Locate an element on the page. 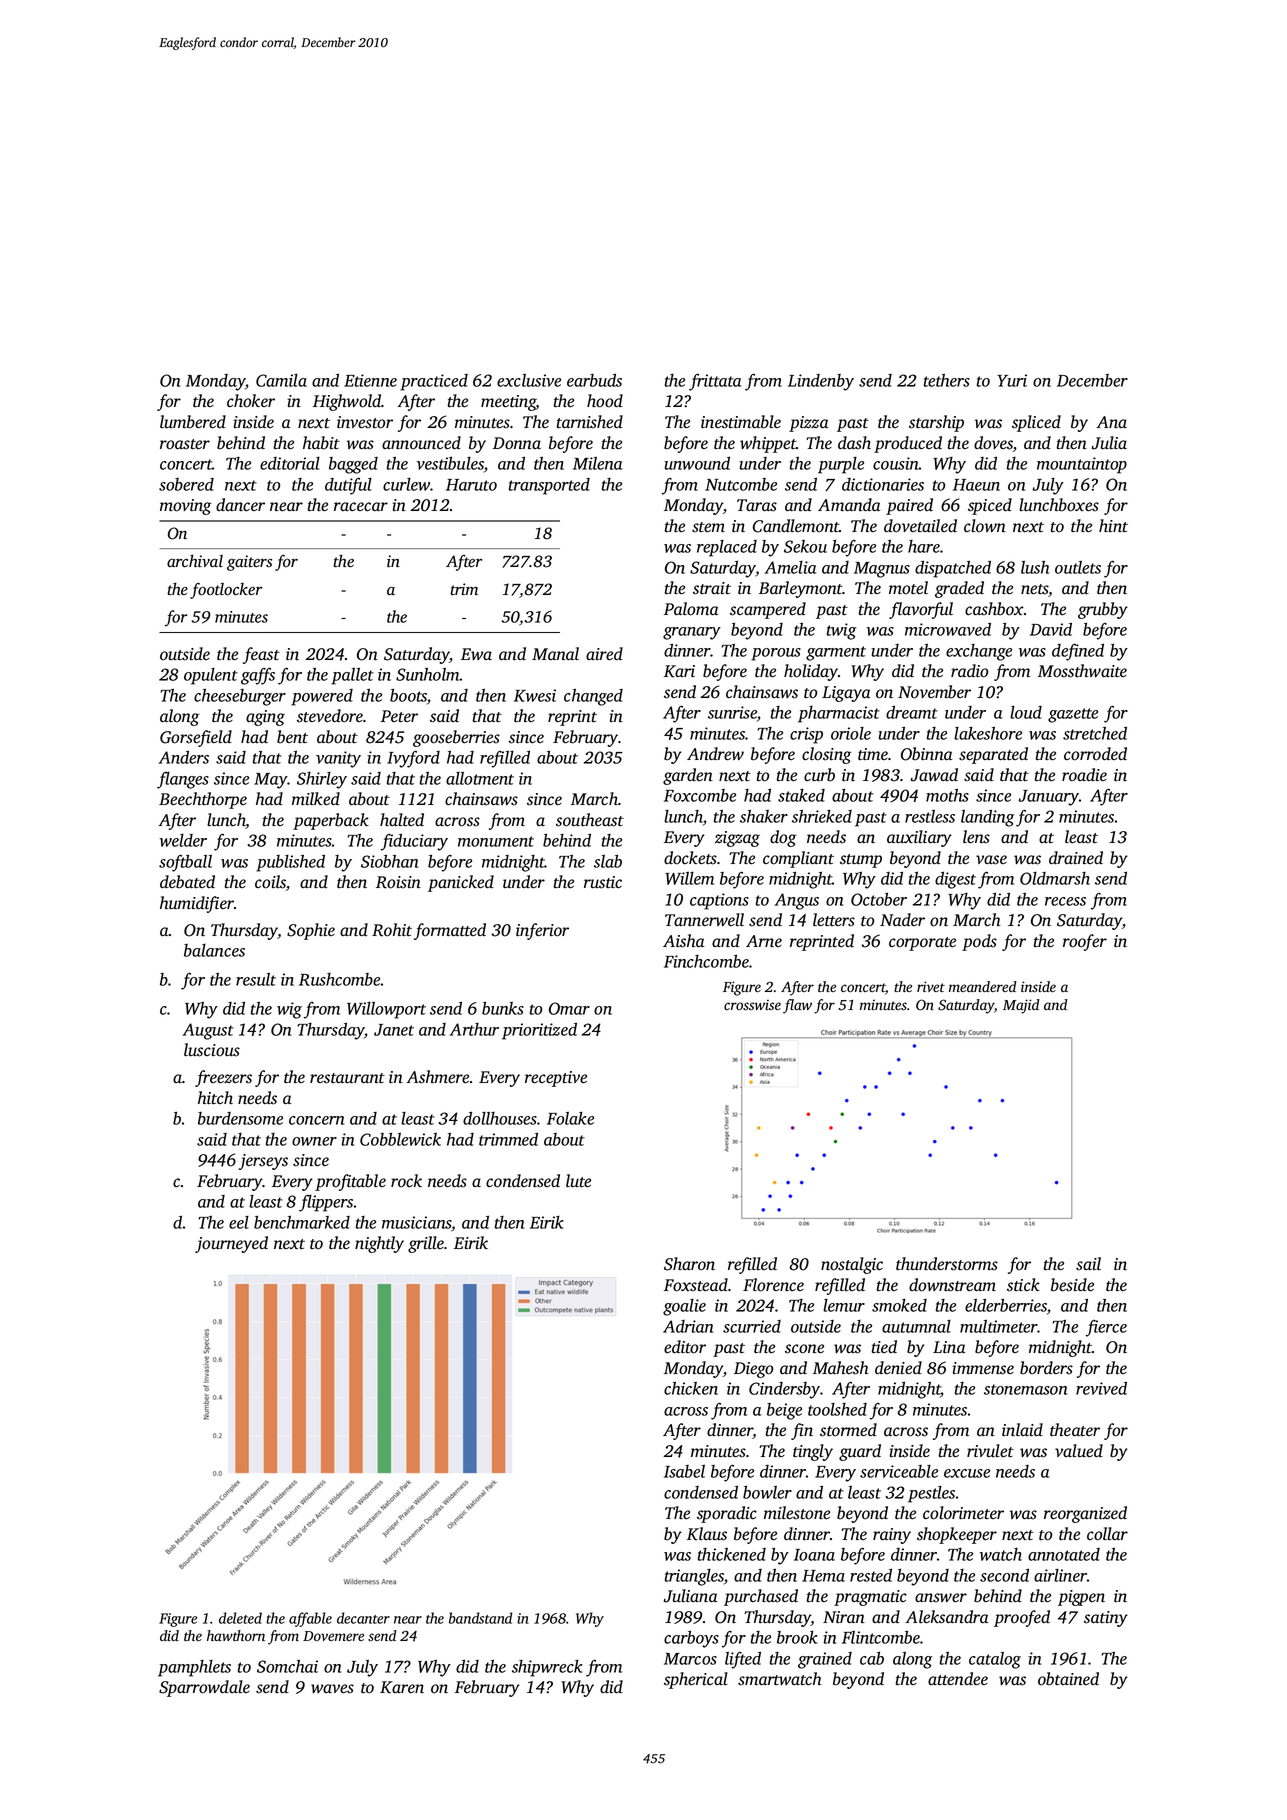 The height and width of the document is (1820, 1287). Sharon is located at coordinates (689, 1264).
